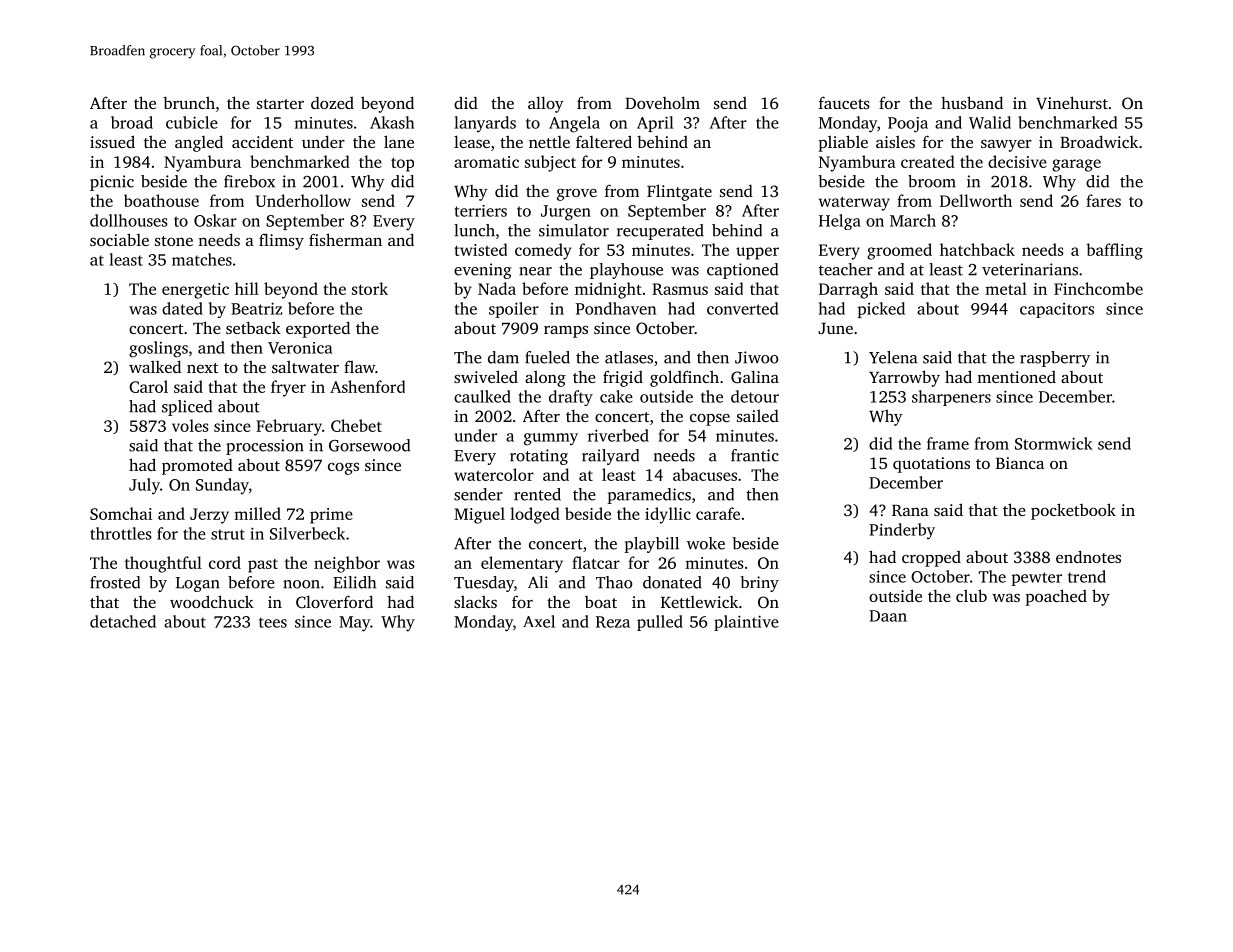 This screenshot has height=952, width=1233. Describe the element at coordinates (660, 232) in the screenshot. I see `recuperated` at that location.
